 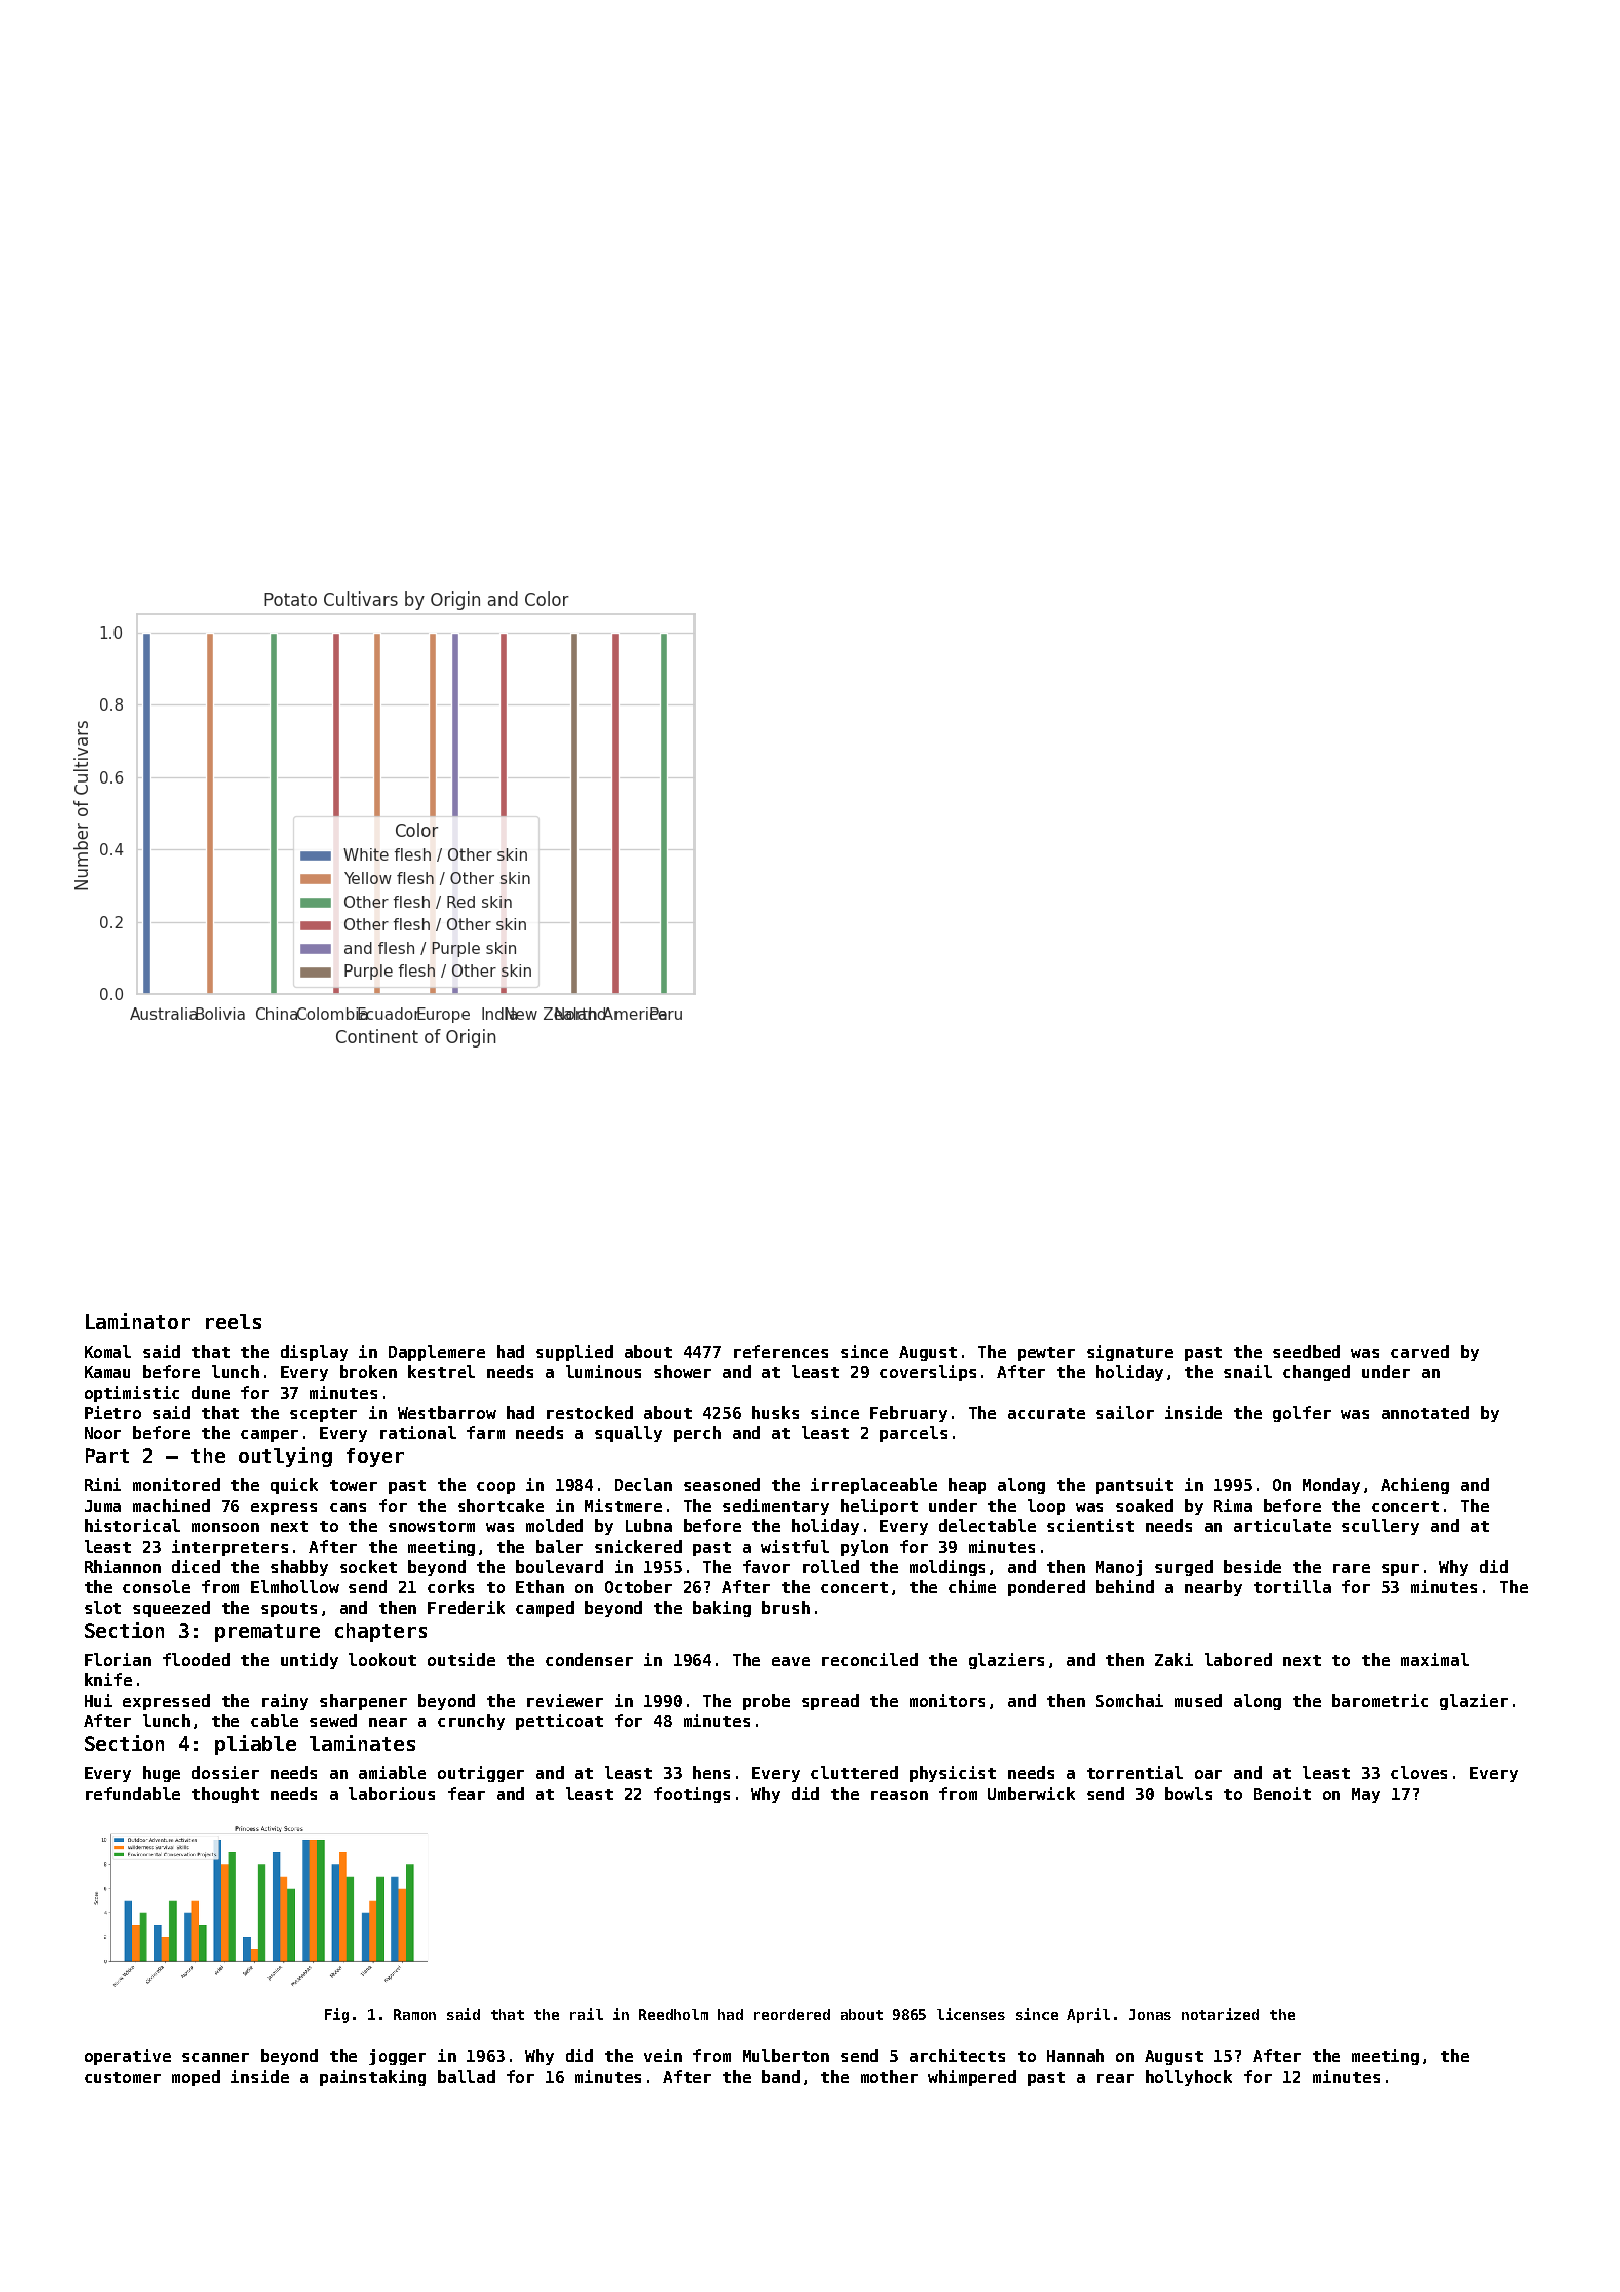 What do you see at coordinates (1189, 2078) in the image?
I see `hollyhock` at bounding box center [1189, 2078].
